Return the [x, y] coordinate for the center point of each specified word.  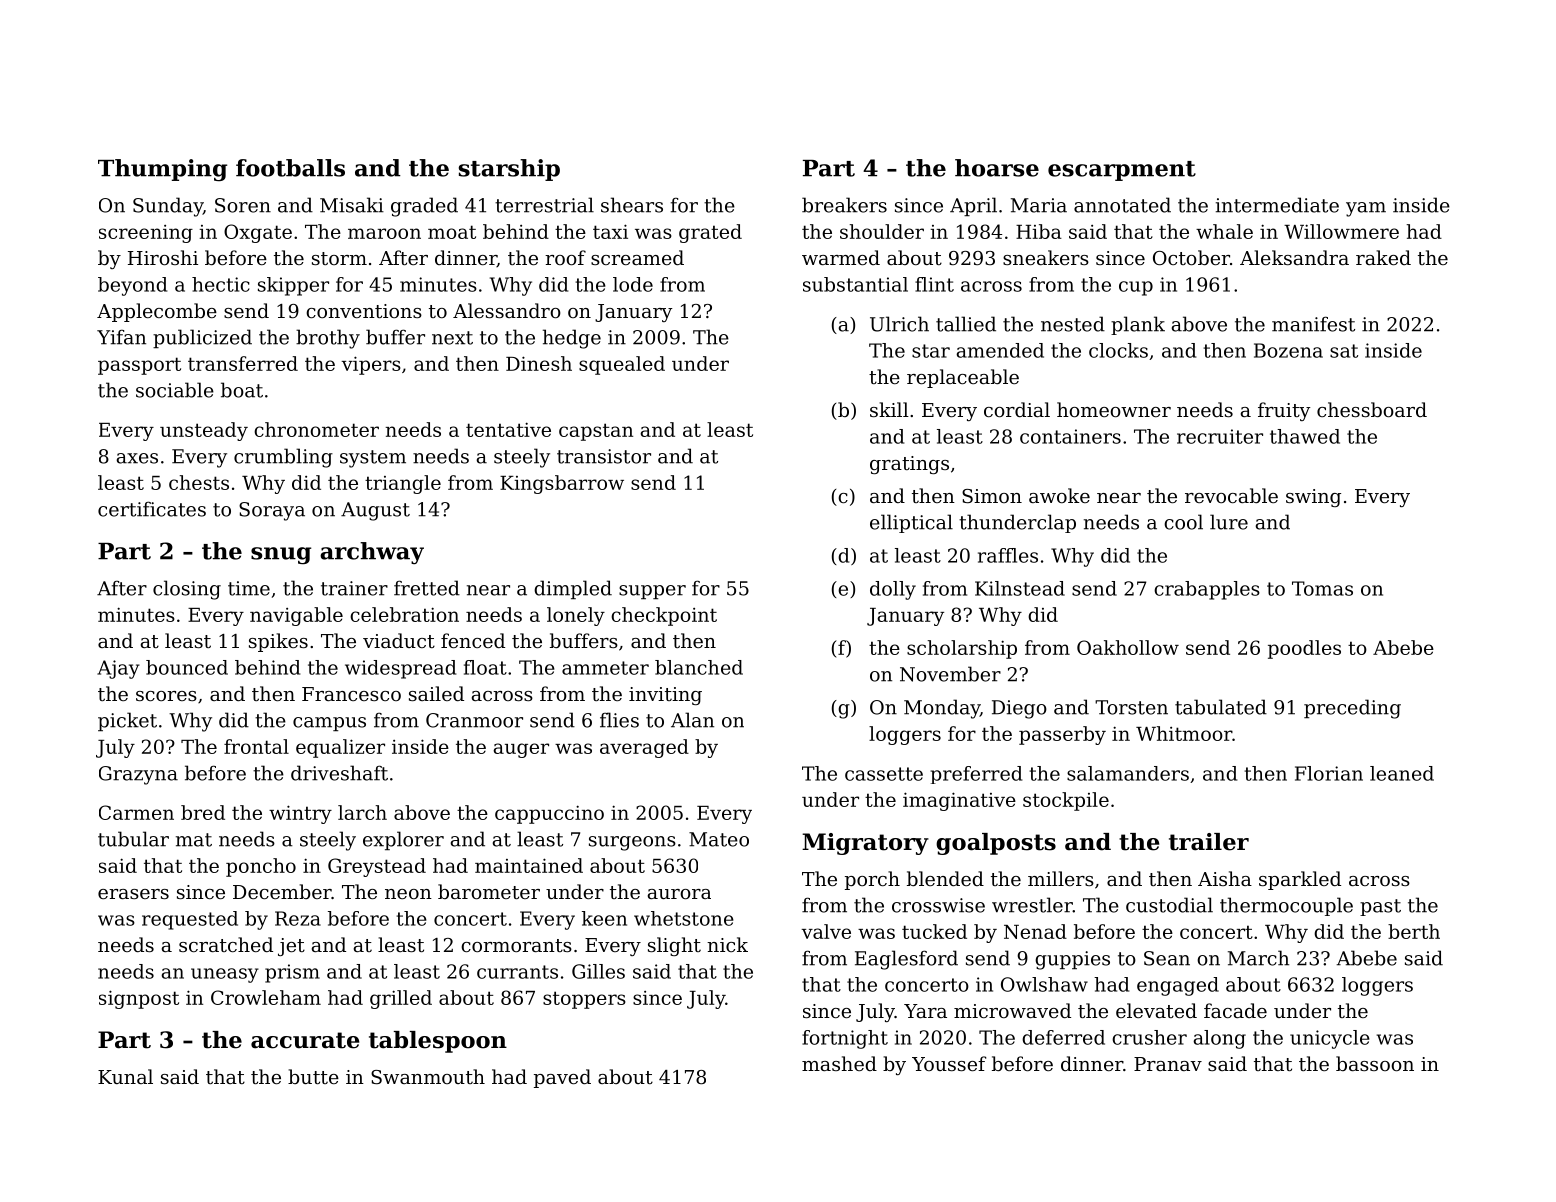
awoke [1059, 495]
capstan [596, 432]
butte [313, 1076]
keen [604, 918]
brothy [328, 339]
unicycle [1330, 1039]
